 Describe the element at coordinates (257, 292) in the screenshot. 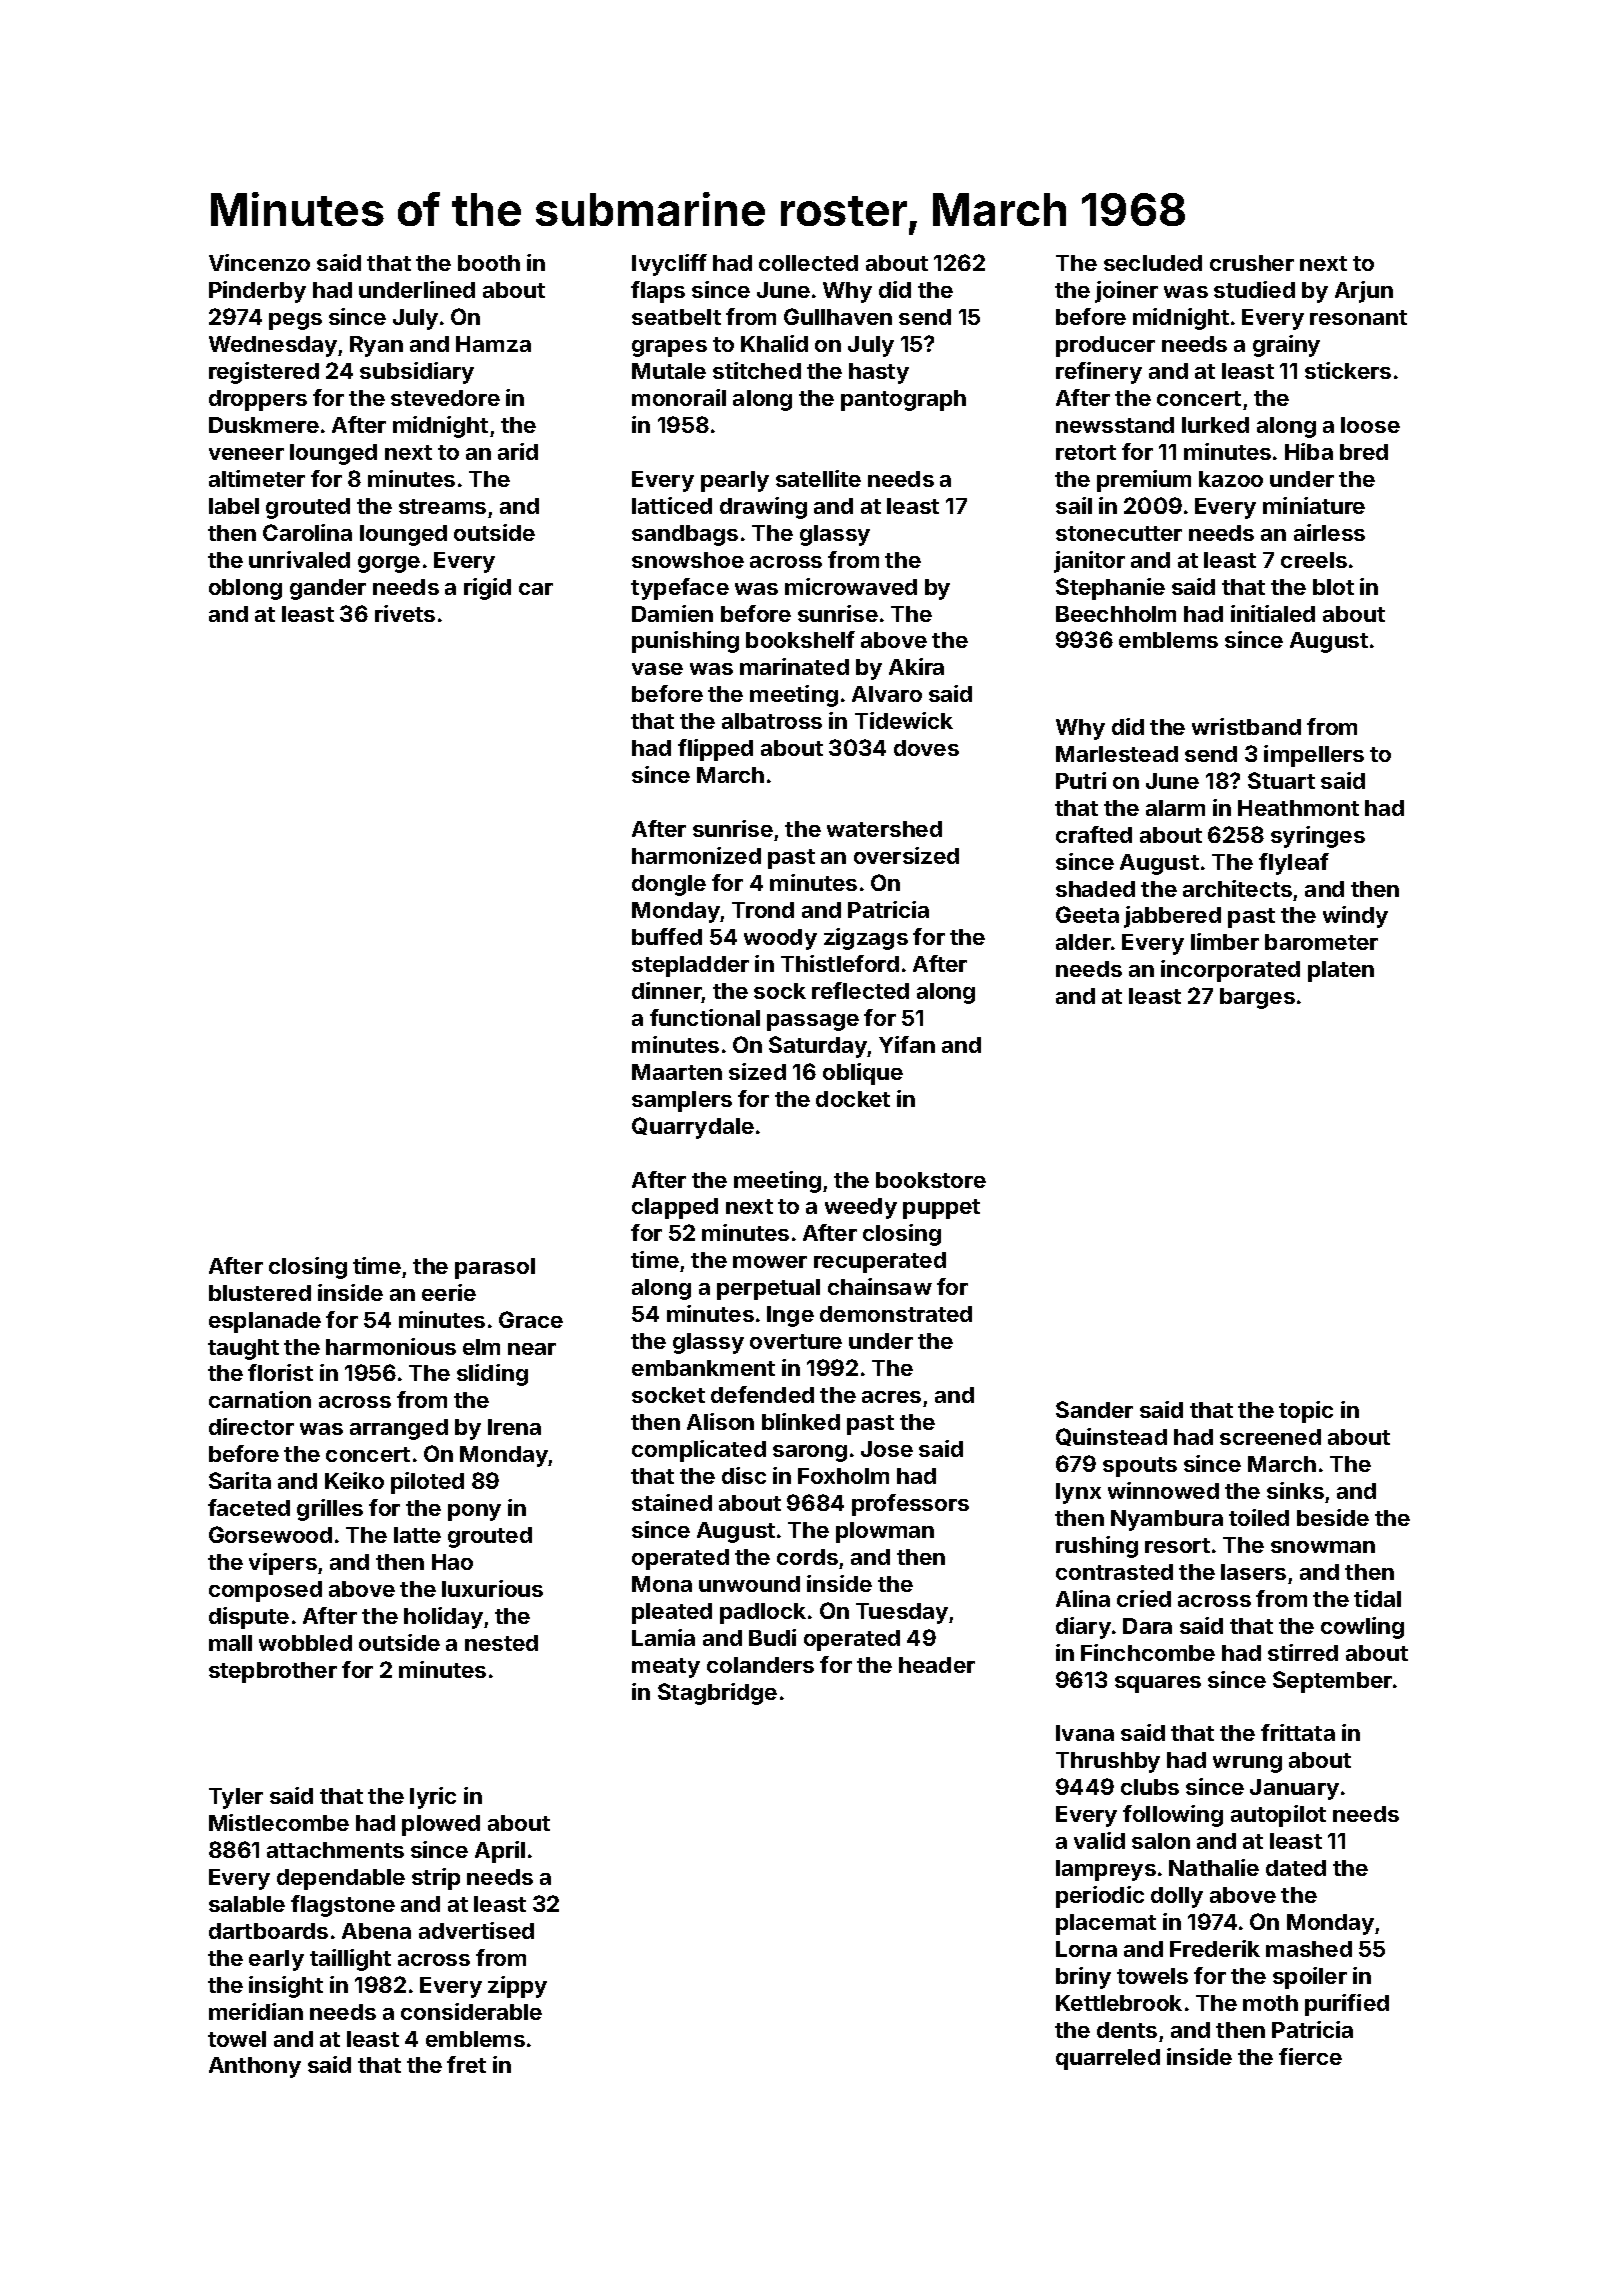

I see `Pinderby` at that location.
